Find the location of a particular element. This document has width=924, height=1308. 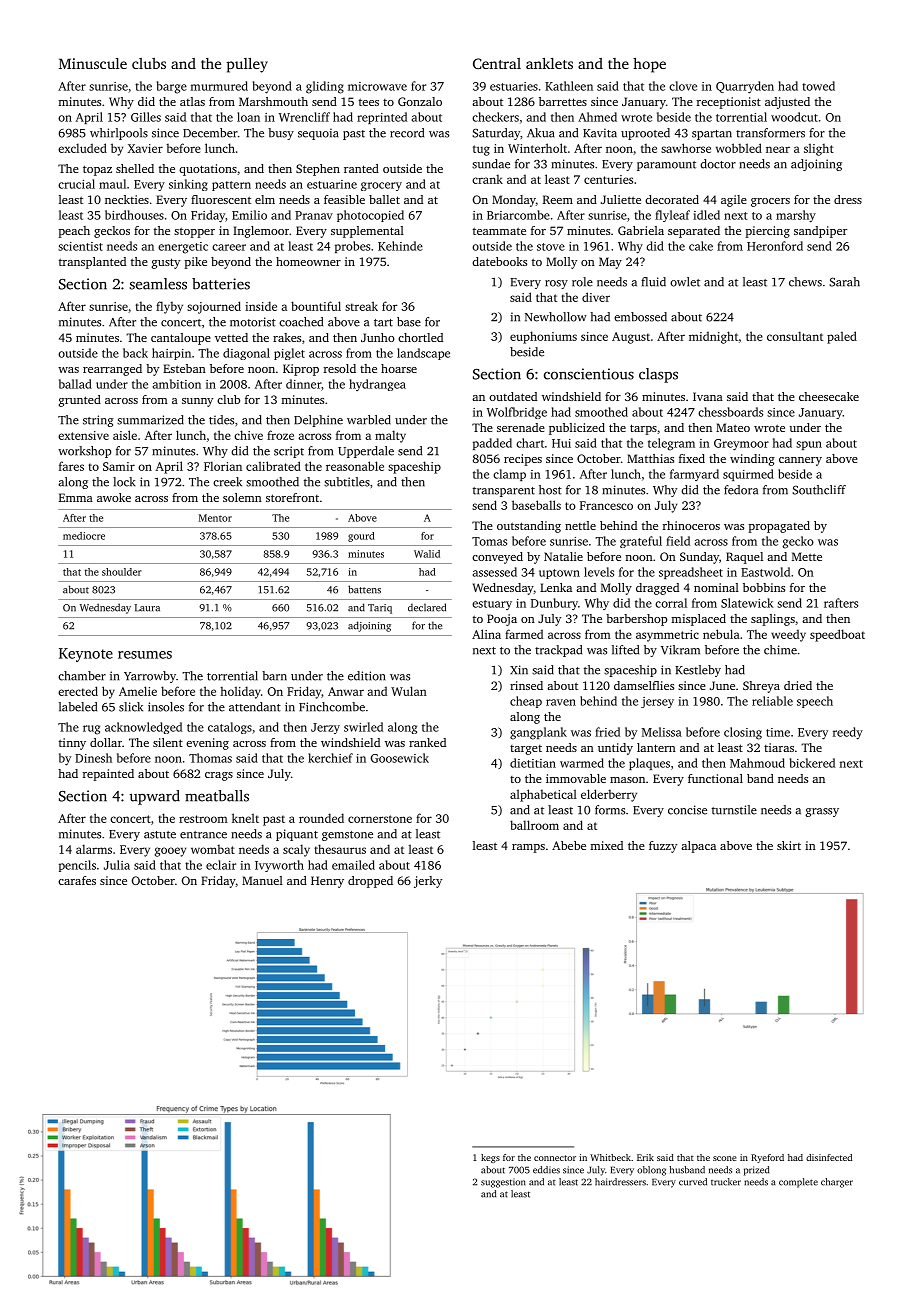

crucial is located at coordinates (76, 184).
